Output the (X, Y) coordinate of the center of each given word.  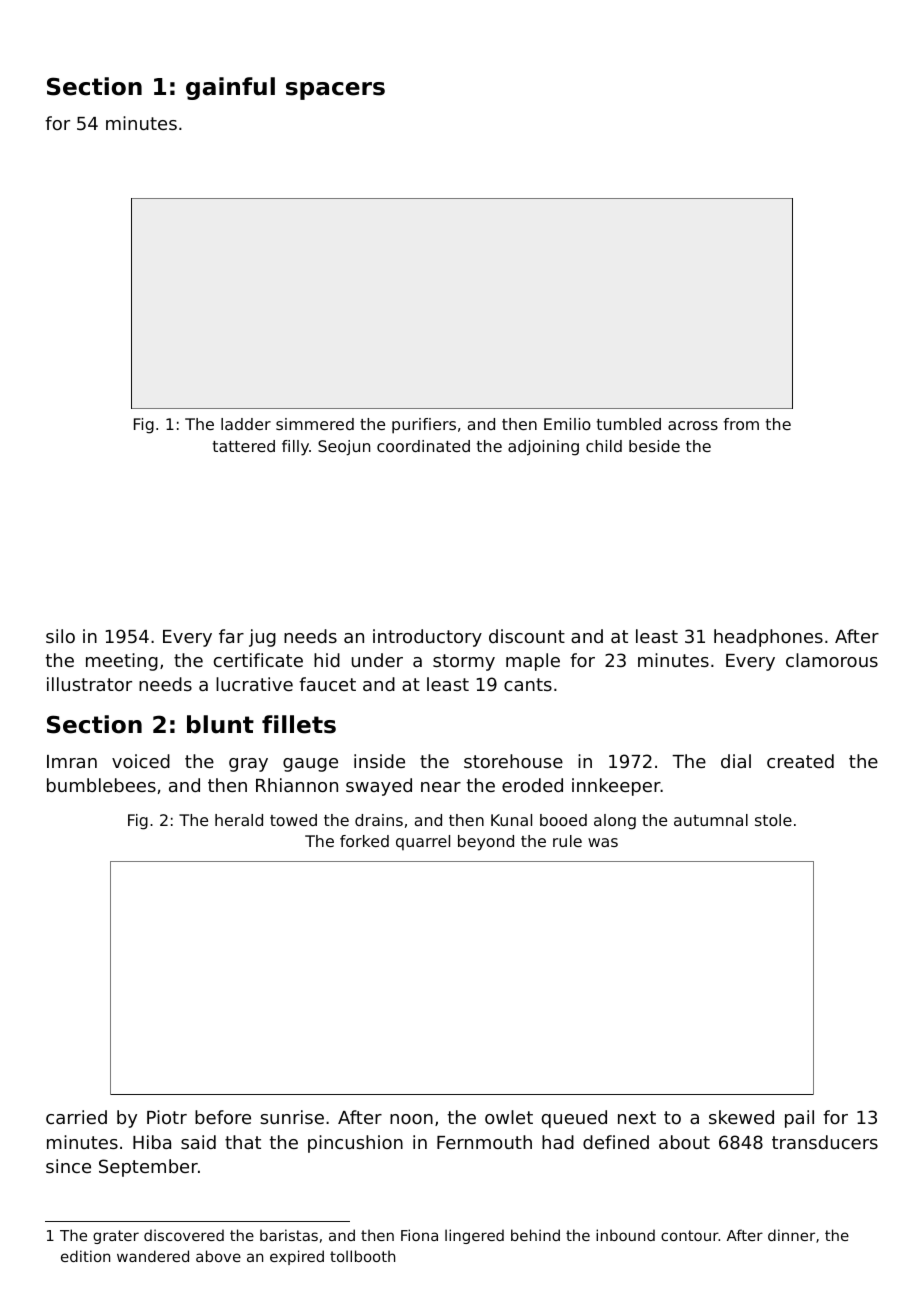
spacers (335, 91)
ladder (246, 424)
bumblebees (101, 785)
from (741, 424)
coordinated (423, 446)
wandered (153, 1256)
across (693, 425)
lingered (474, 1236)
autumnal (711, 820)
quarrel (423, 842)
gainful (230, 88)
